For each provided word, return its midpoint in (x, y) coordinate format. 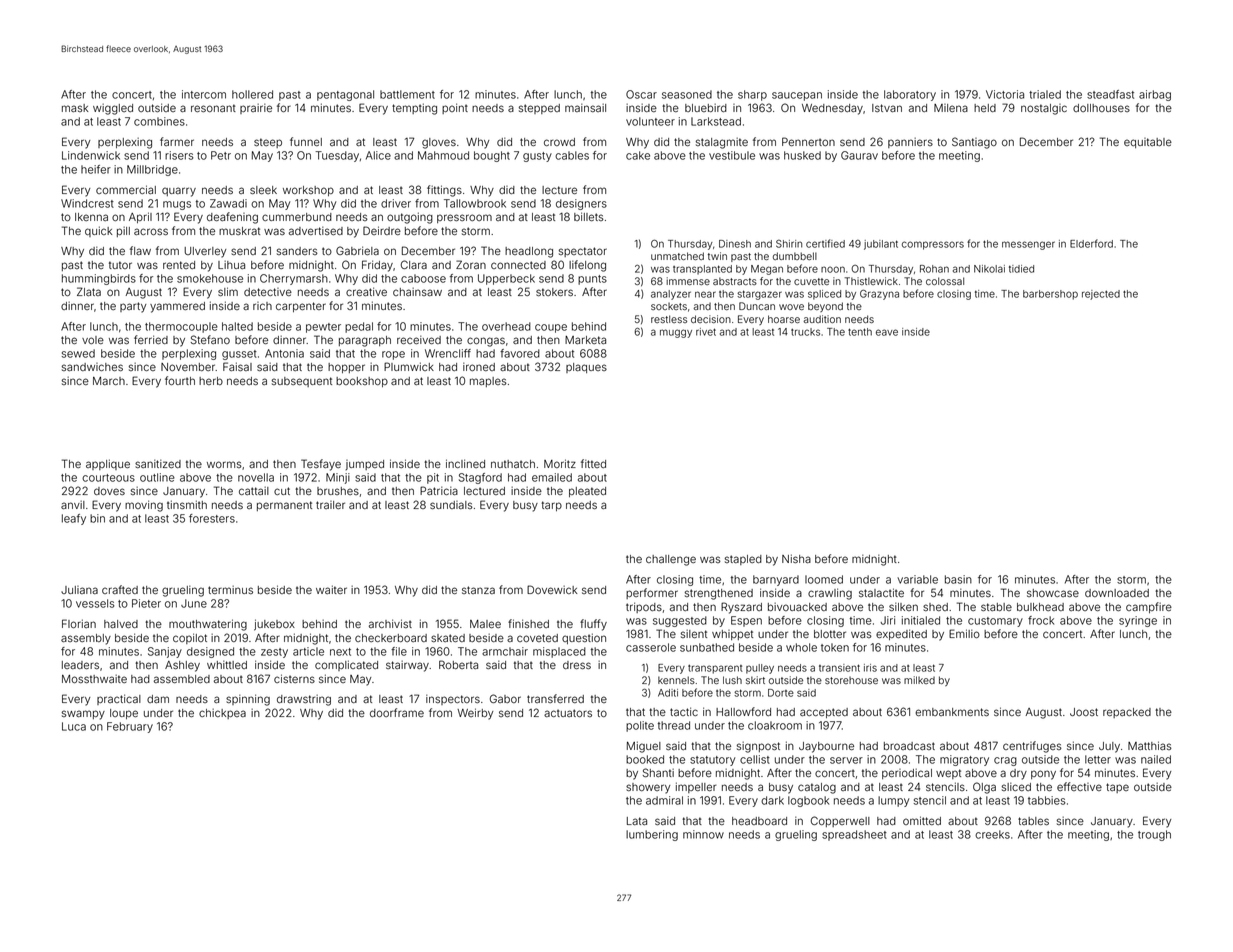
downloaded (1117, 593)
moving (144, 506)
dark (772, 800)
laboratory (910, 95)
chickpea (222, 713)
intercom (204, 94)
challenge (671, 560)
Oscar (641, 94)
